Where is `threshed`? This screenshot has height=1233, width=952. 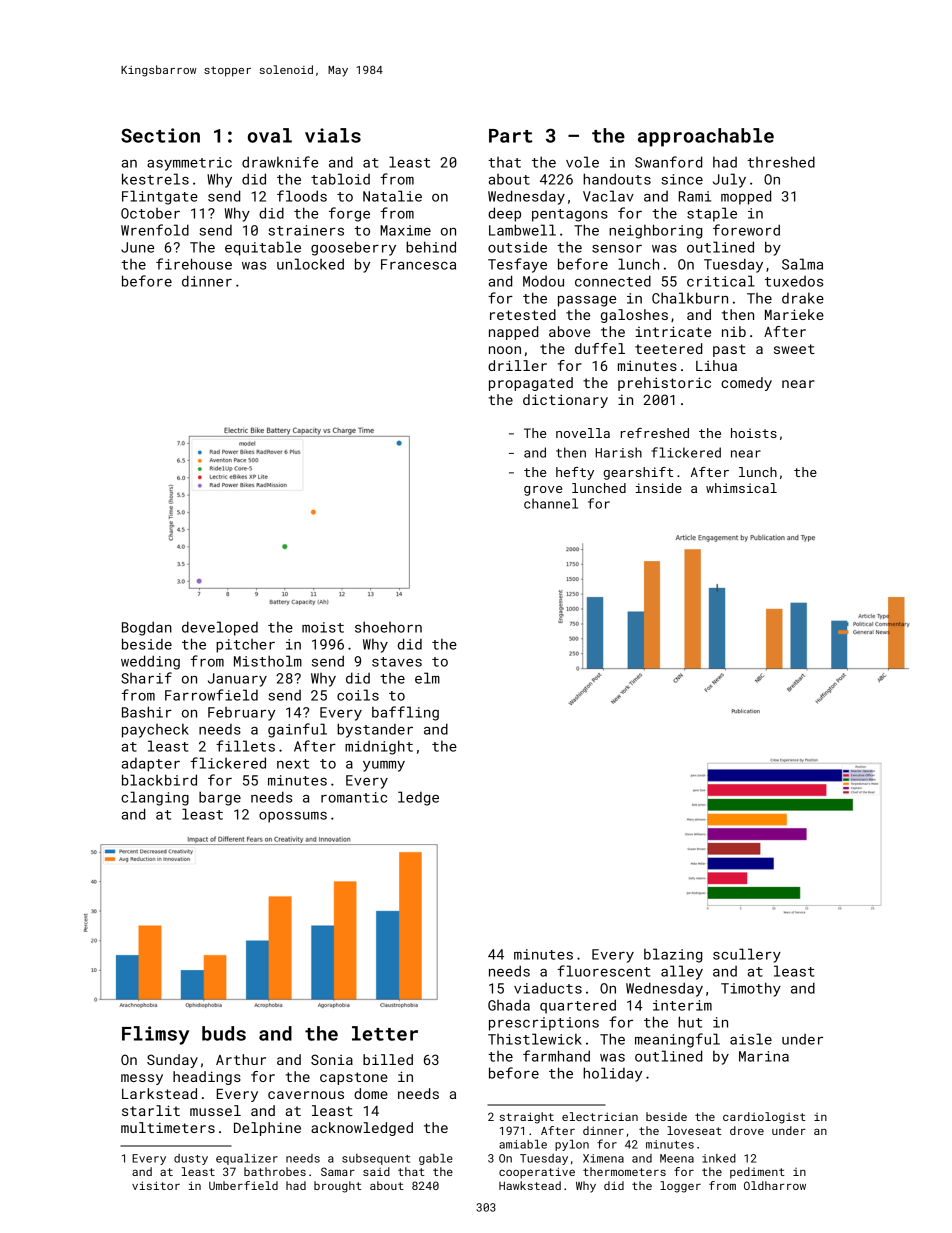 threshed is located at coordinates (781, 162).
